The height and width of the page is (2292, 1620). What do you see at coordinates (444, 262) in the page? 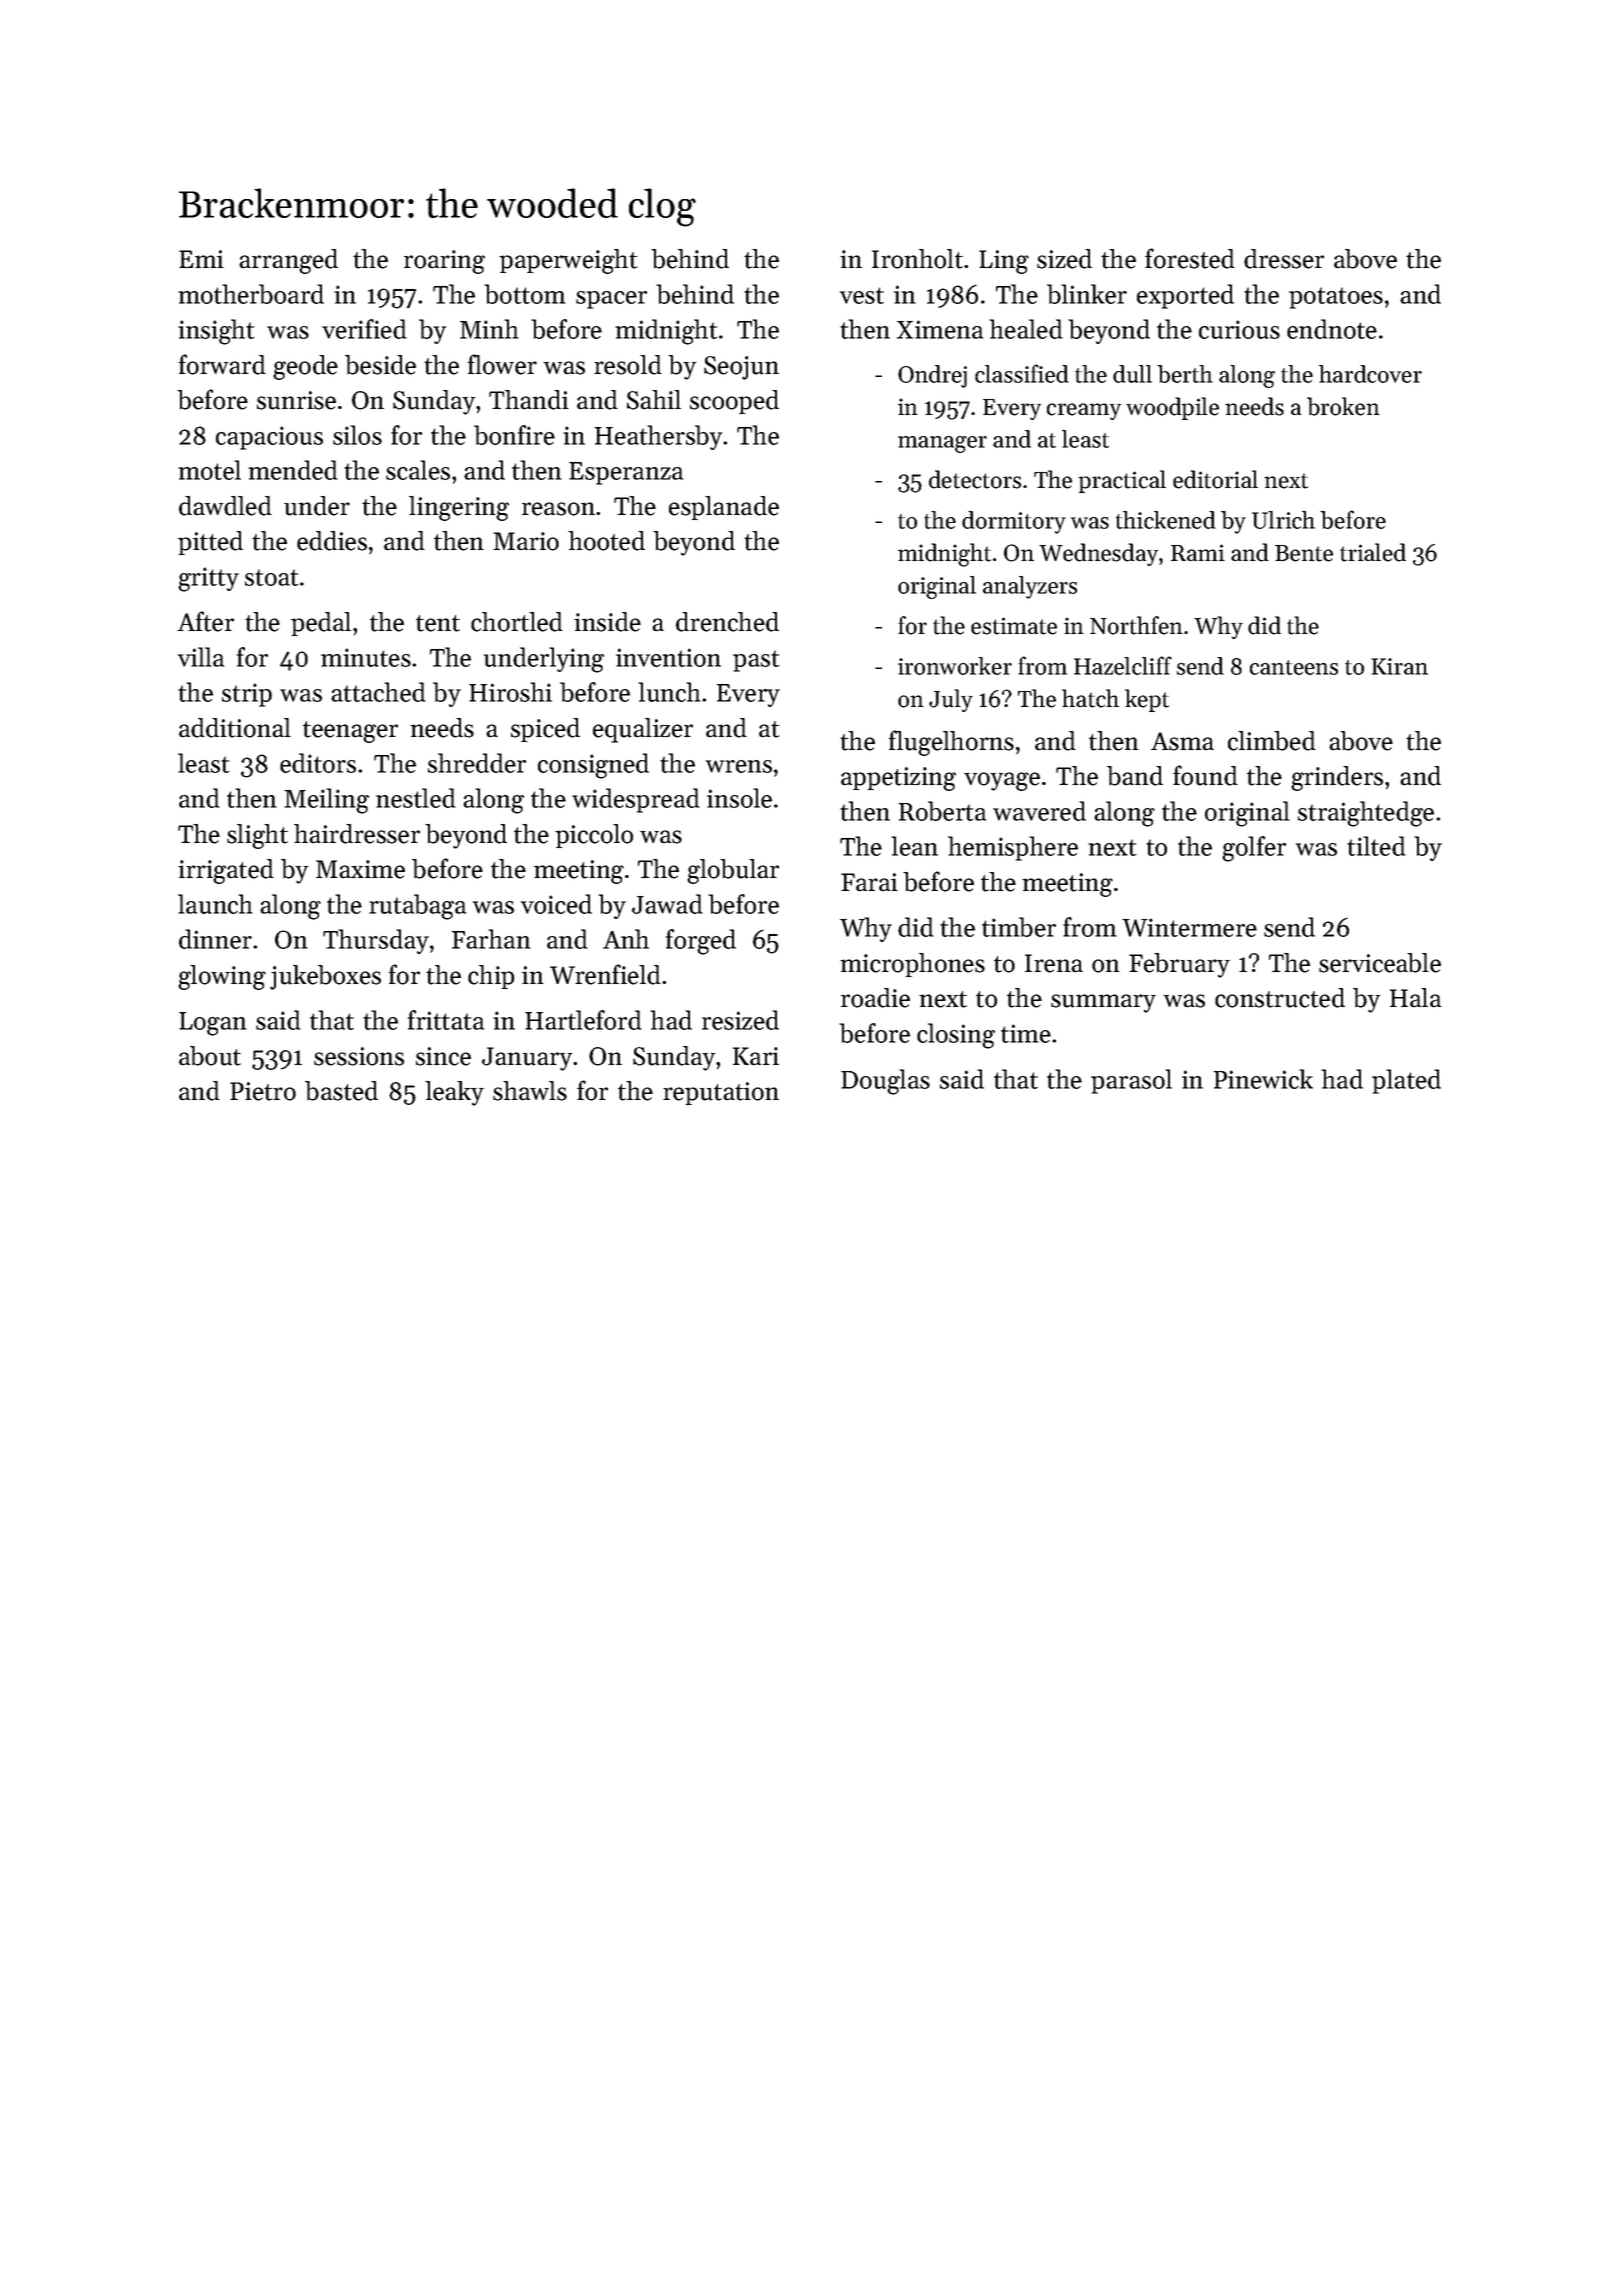
I see `roaring` at bounding box center [444, 262].
